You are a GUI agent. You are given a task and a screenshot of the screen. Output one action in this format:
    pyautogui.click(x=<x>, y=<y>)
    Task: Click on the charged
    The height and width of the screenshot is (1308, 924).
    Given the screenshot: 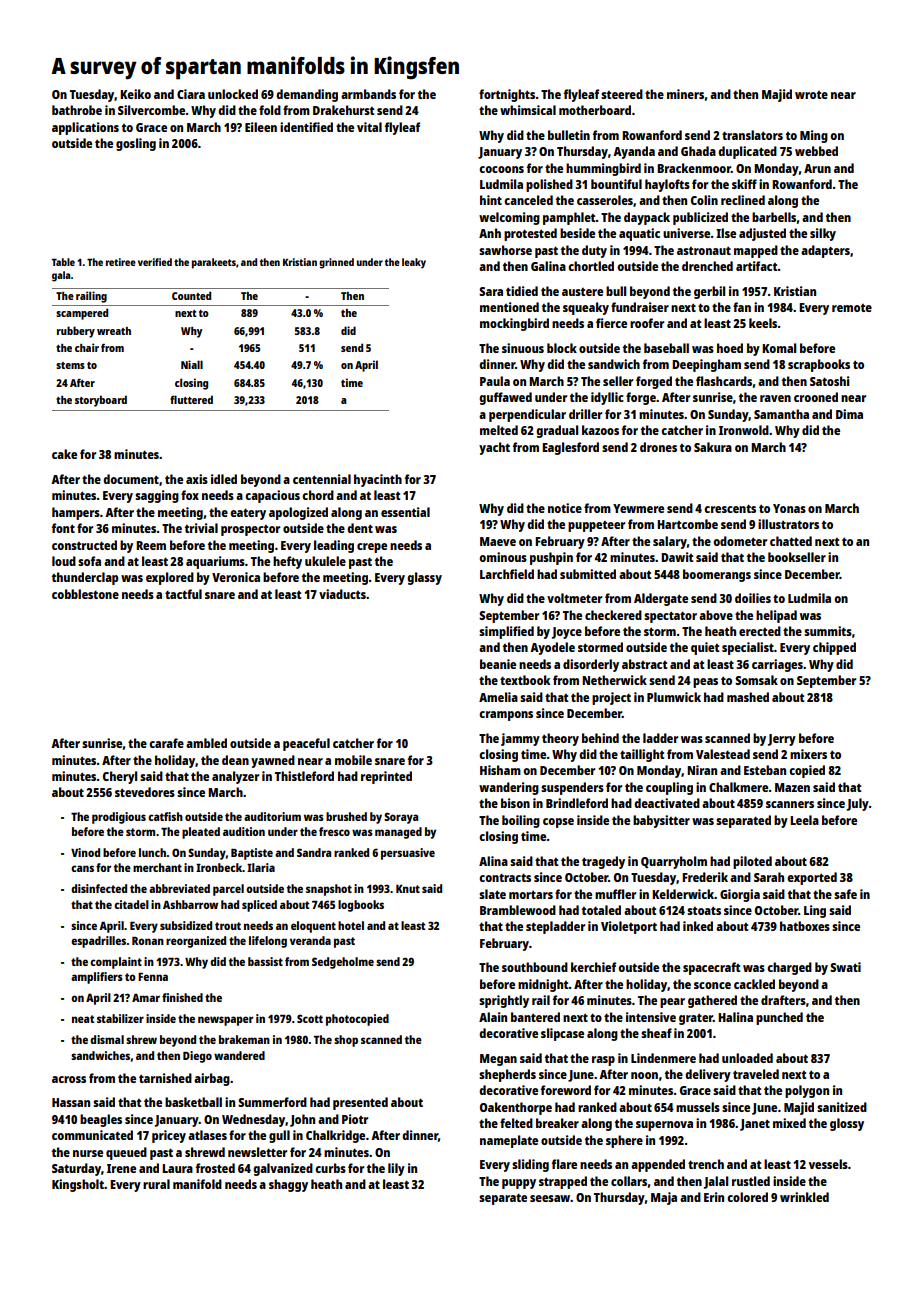 What is the action you would take?
    pyautogui.click(x=789, y=968)
